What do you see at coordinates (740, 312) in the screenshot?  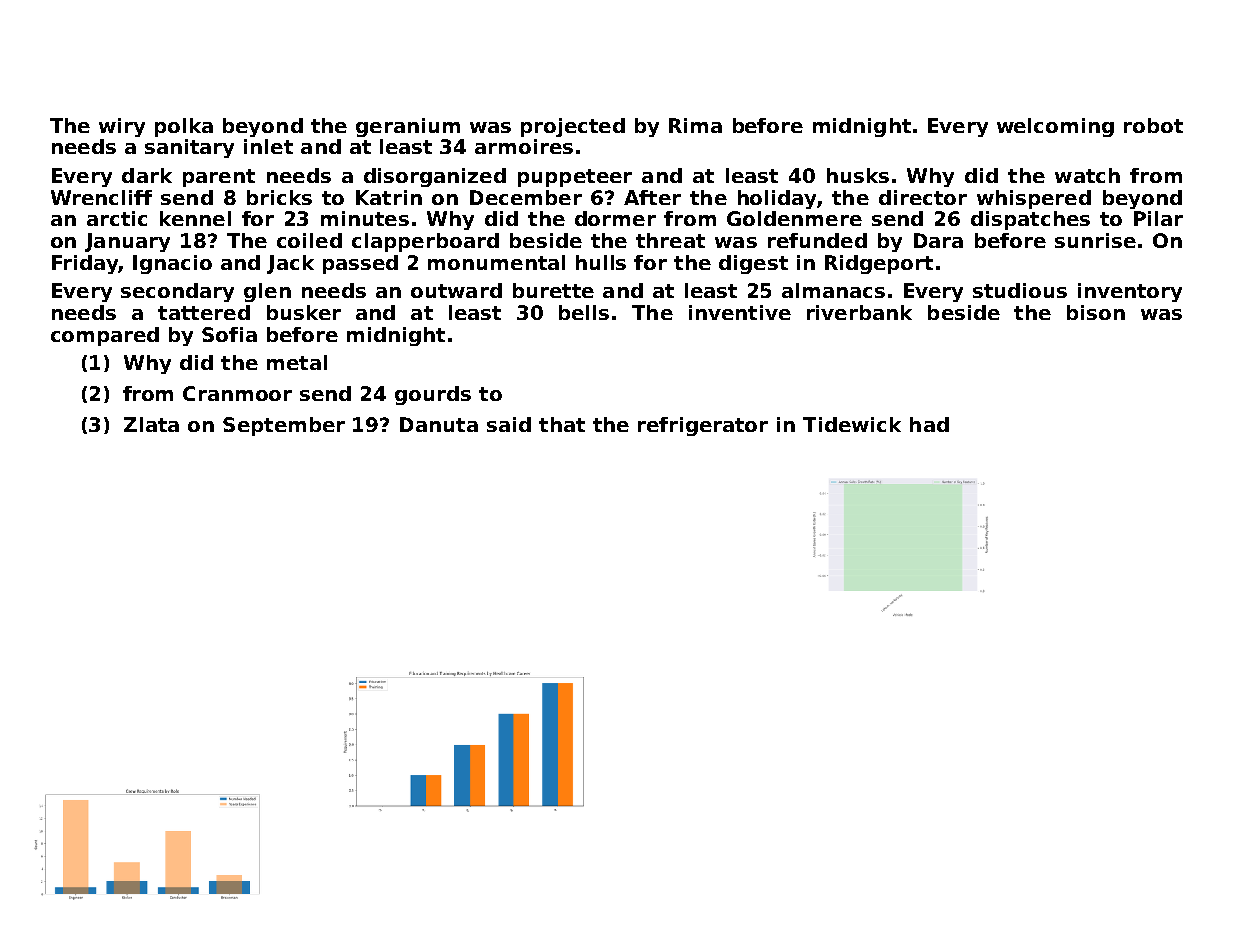 I see `inventive` at bounding box center [740, 312].
